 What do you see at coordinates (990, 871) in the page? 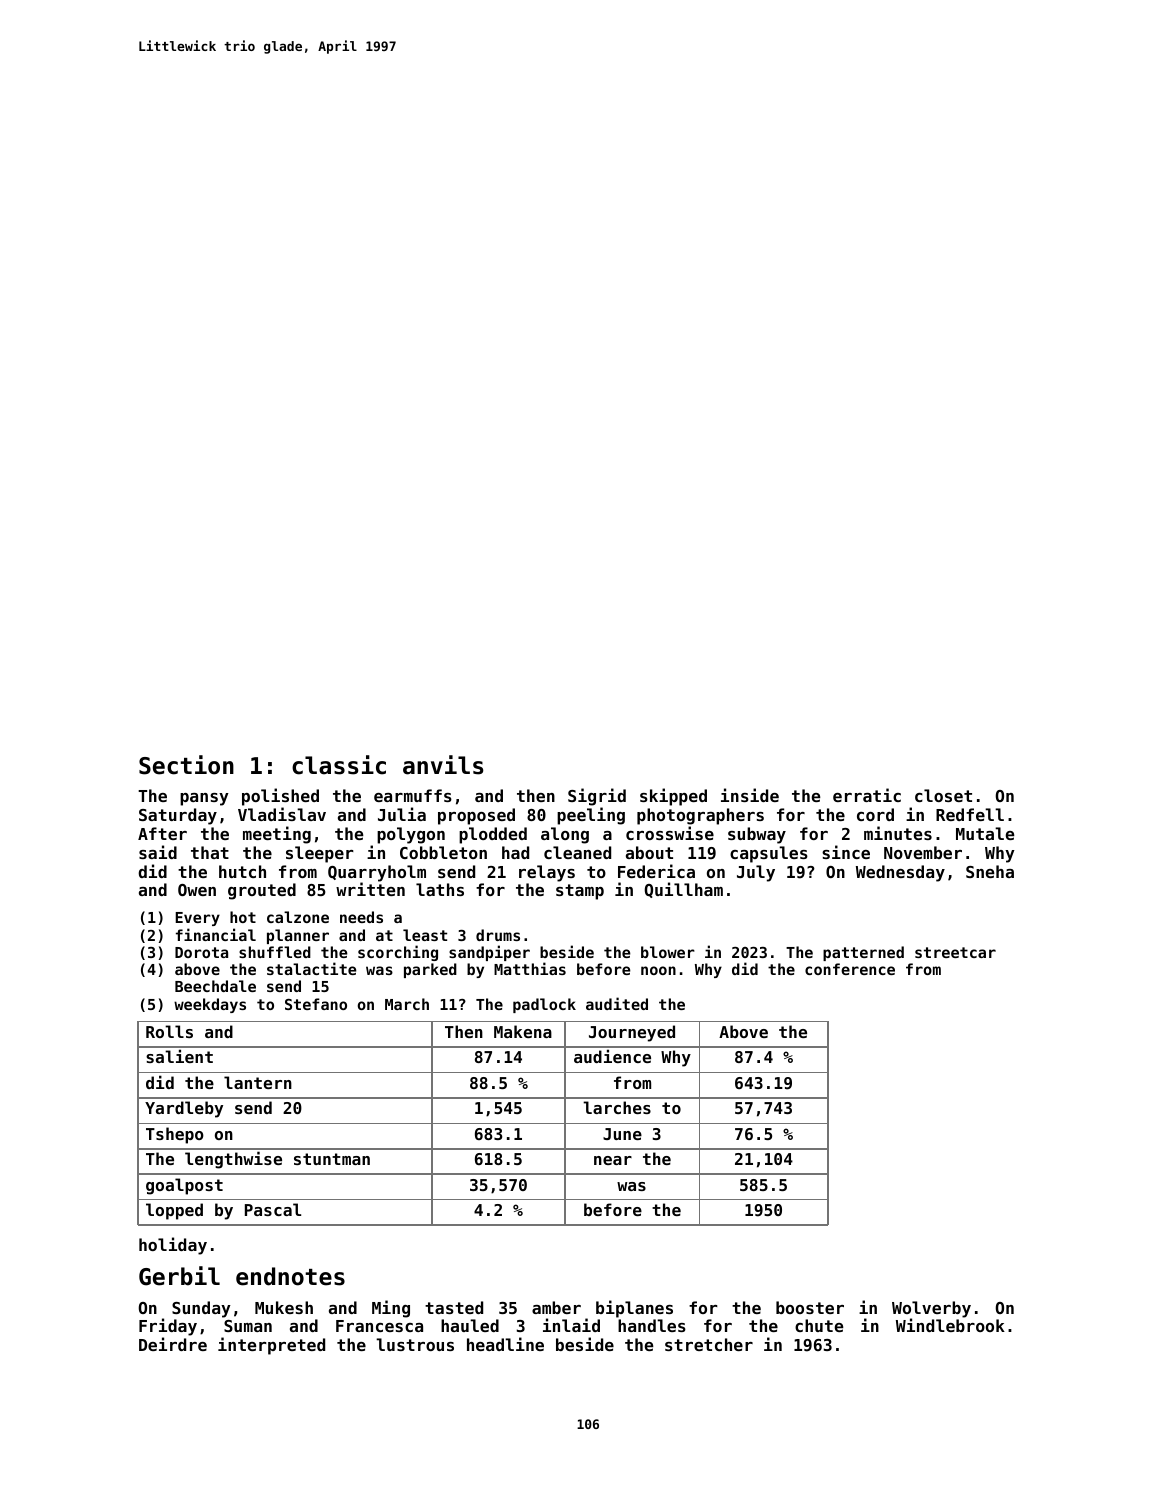
I see `Sneha` at bounding box center [990, 871].
